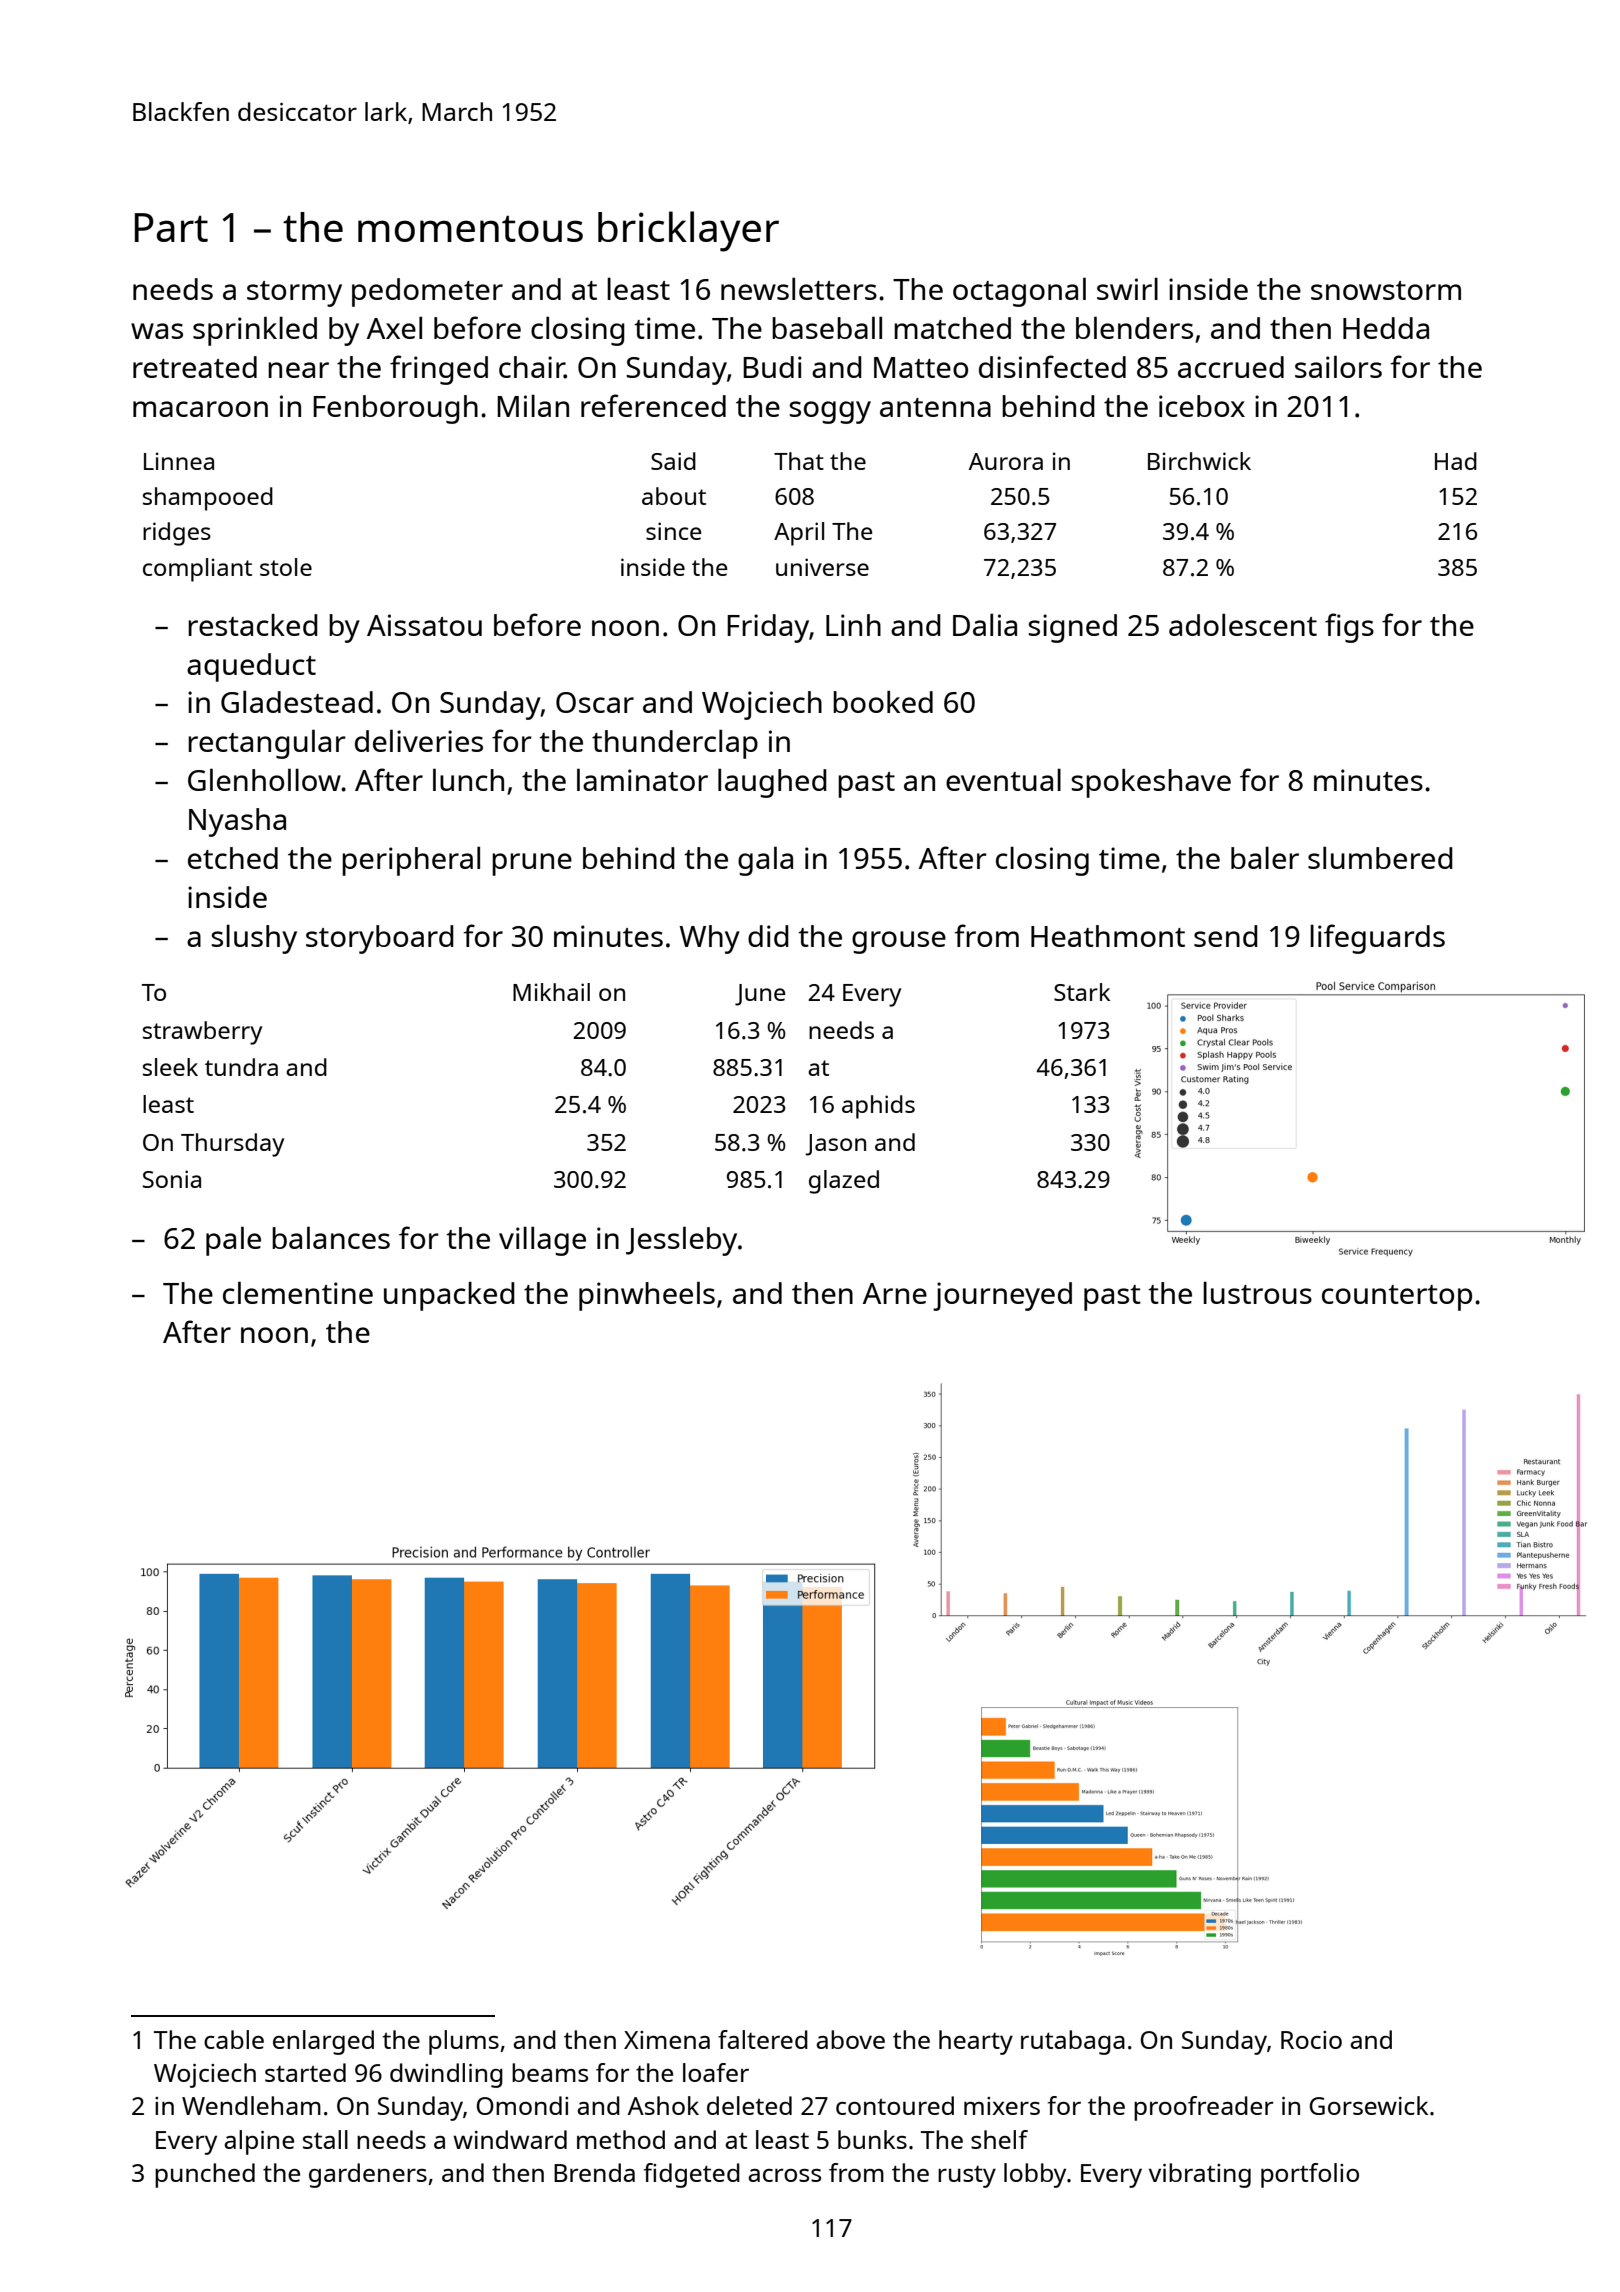 This screenshot has width=1620, height=2292. Describe the element at coordinates (667, 2040) in the screenshot. I see `Ximena` at that location.
